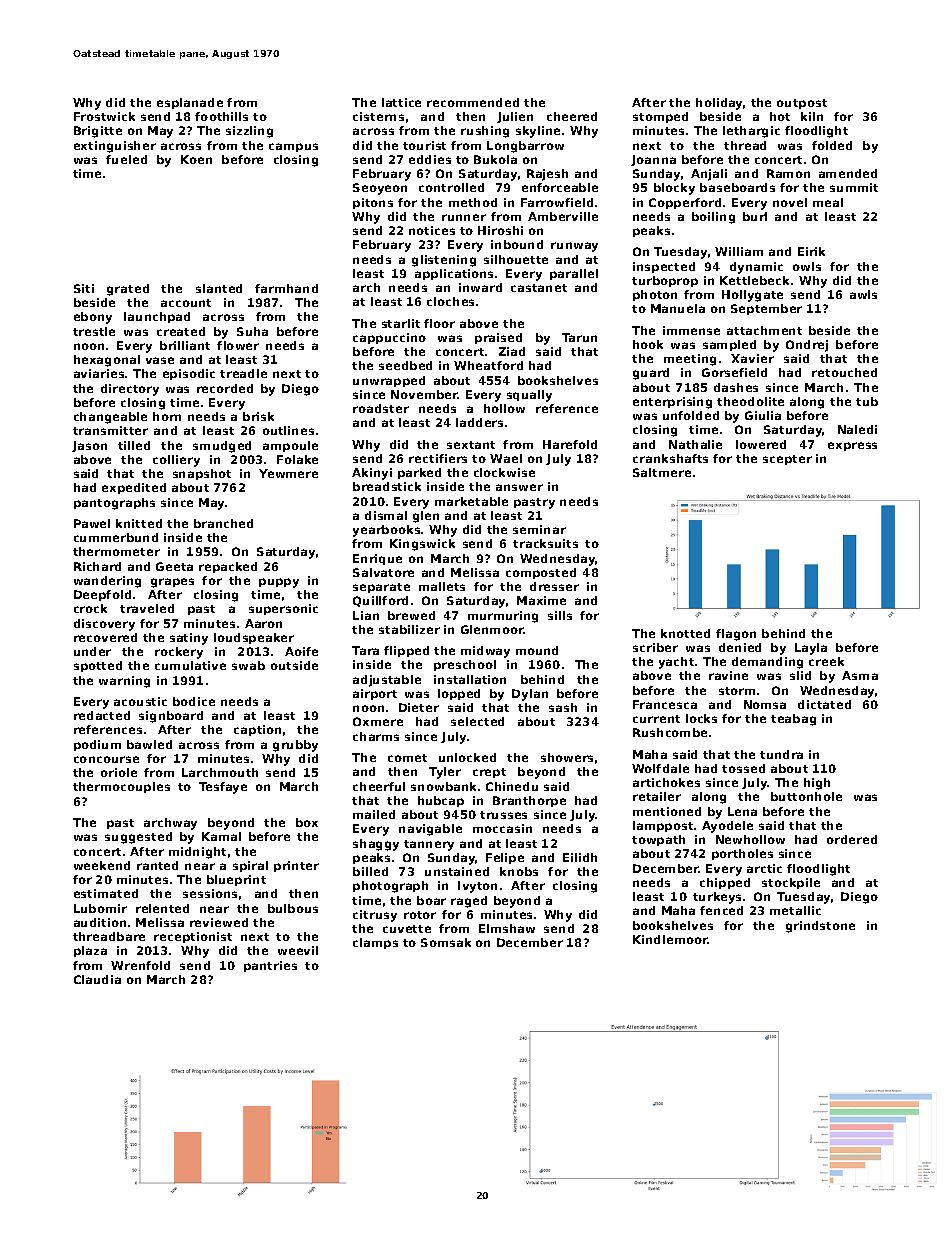  What do you see at coordinates (286, 288) in the document?
I see `farmhand` at bounding box center [286, 288].
